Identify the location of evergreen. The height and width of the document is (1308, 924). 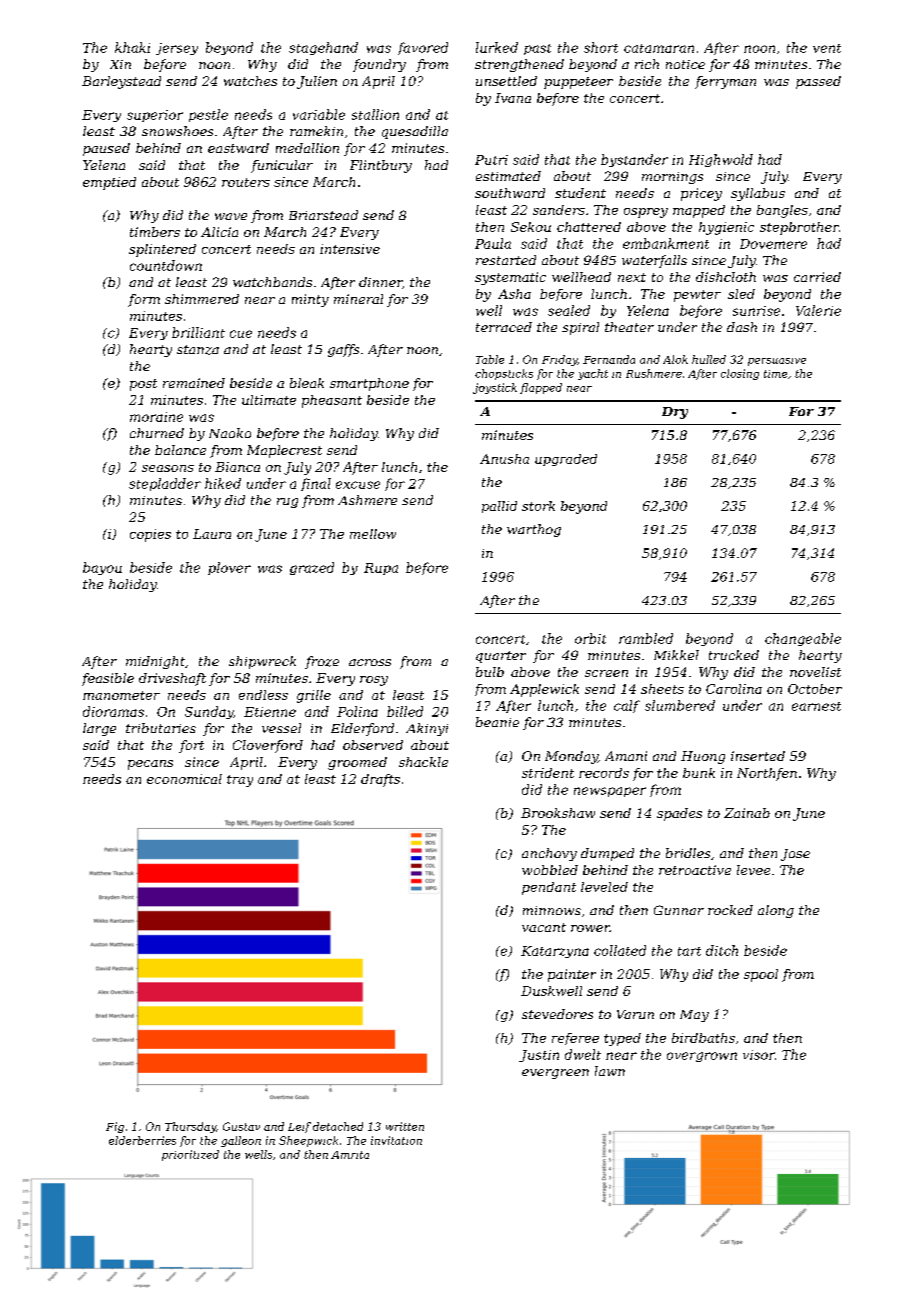
(555, 1074).
